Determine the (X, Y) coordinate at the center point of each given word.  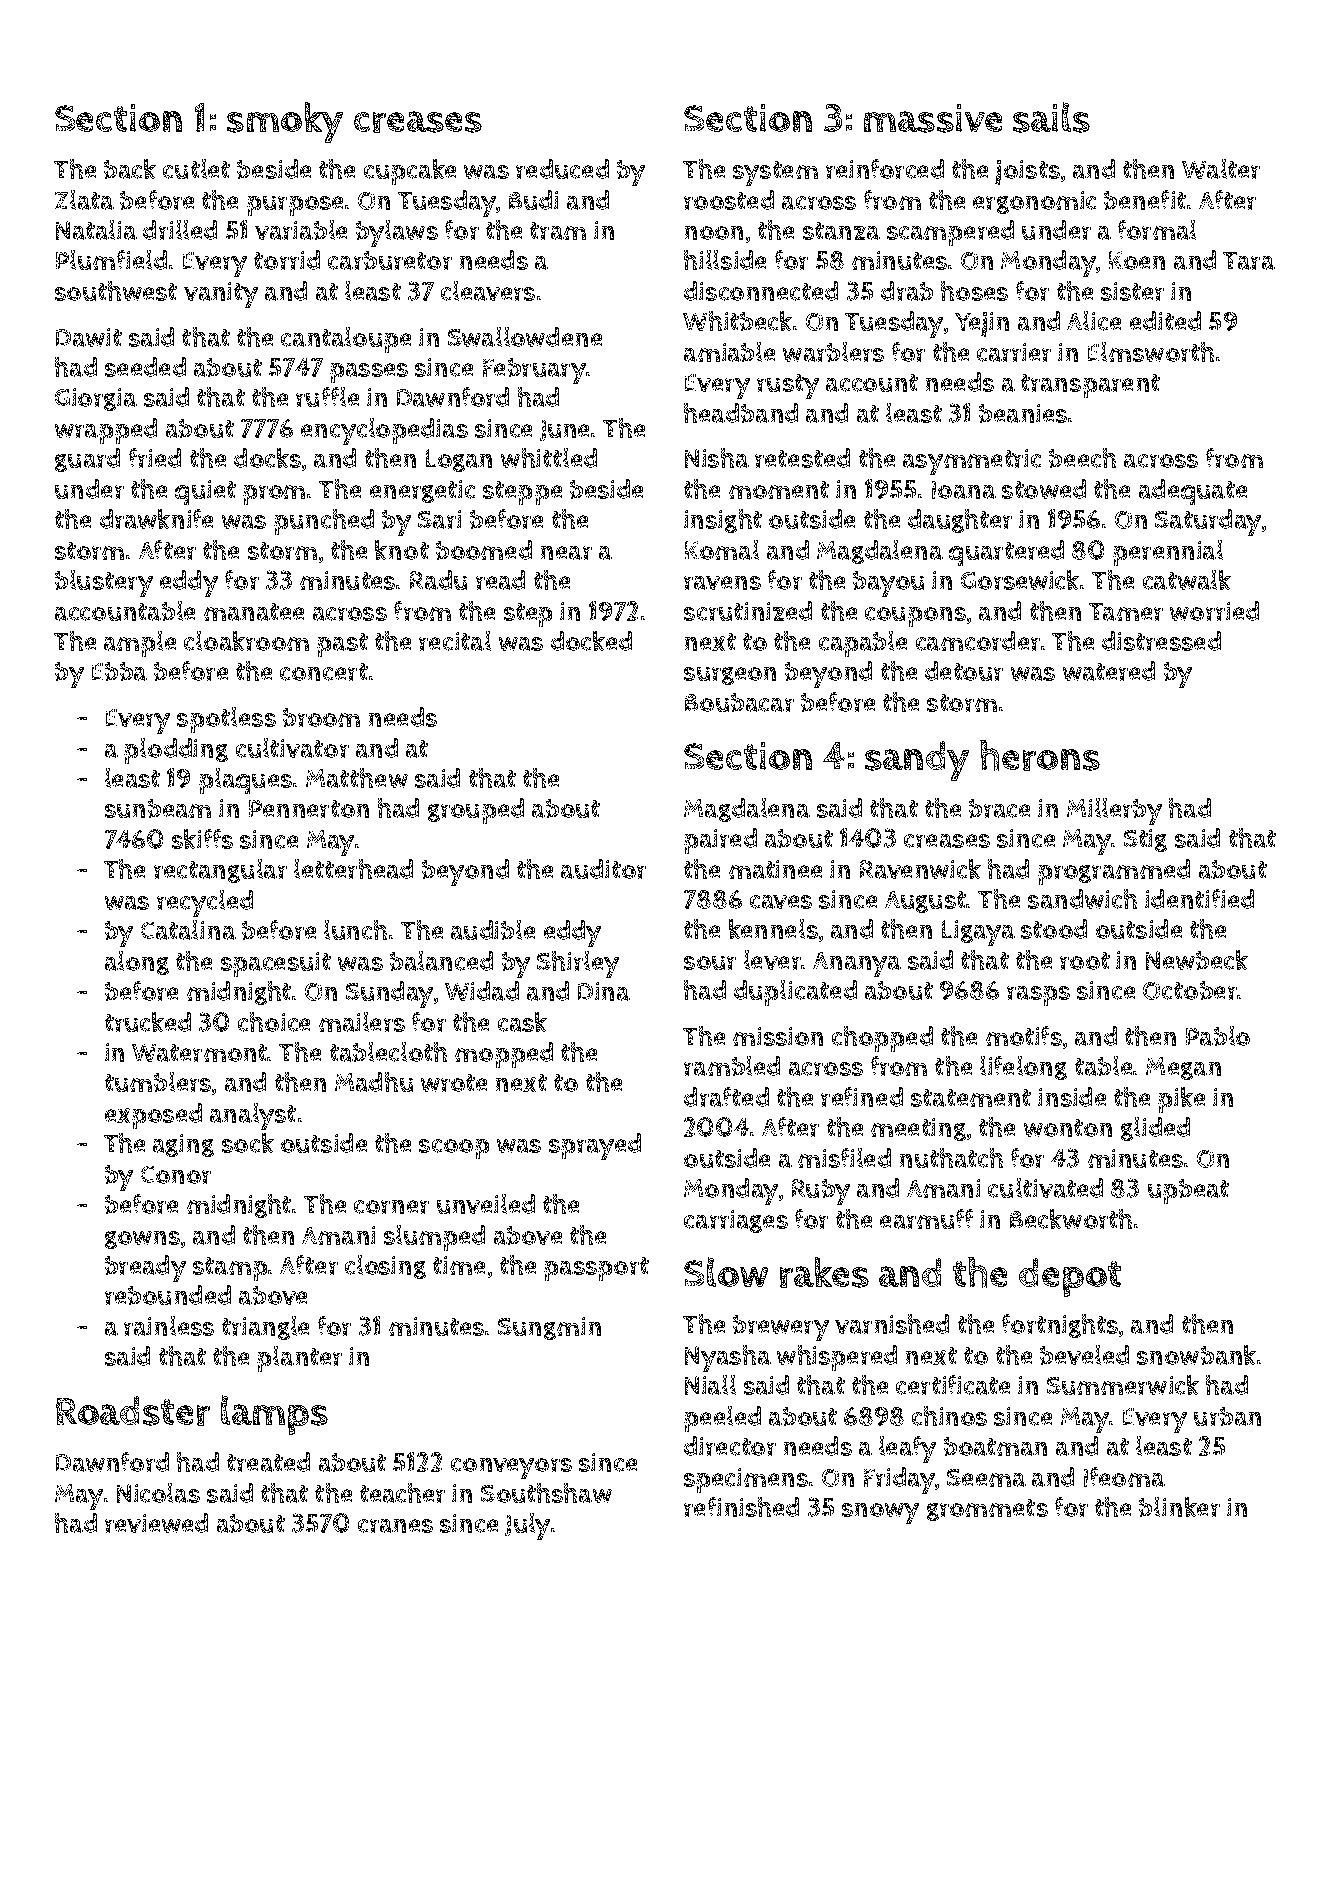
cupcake (410, 172)
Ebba (119, 671)
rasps (1038, 996)
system (775, 173)
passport (596, 1269)
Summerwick (1123, 1385)
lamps (274, 1415)
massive (933, 118)
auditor (603, 869)
